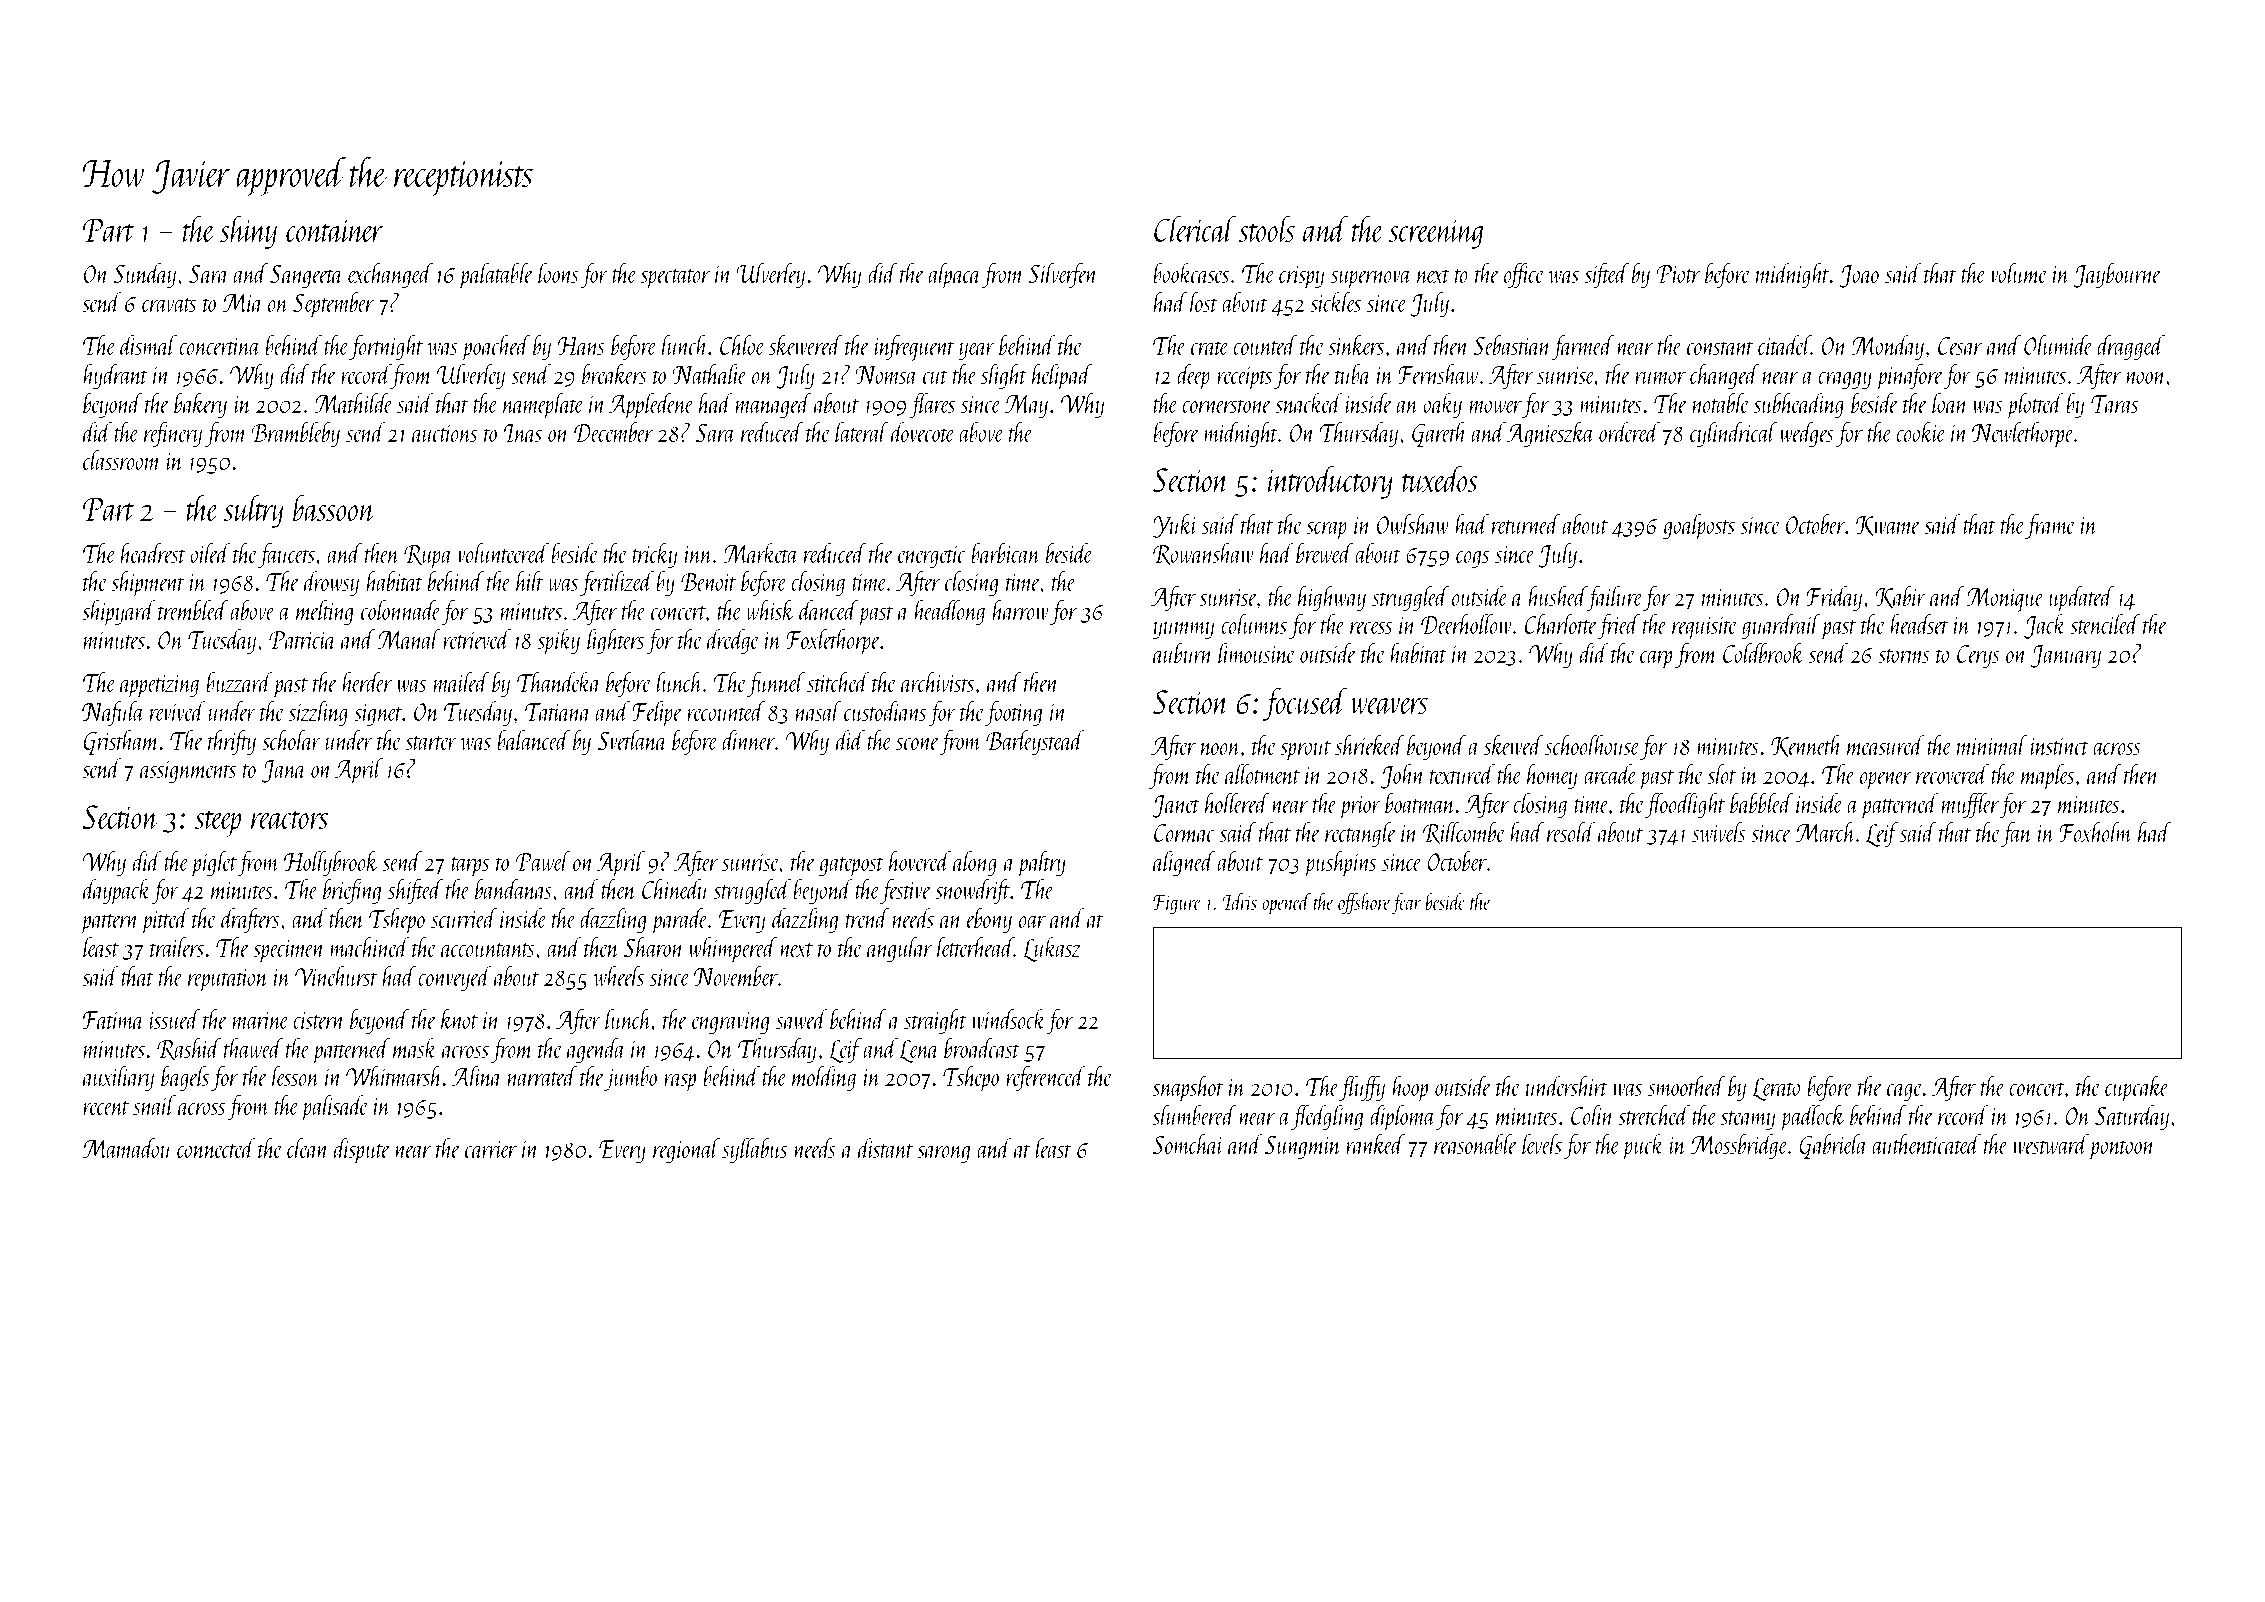 The width and height of the screenshot is (2265, 1602). I want to click on puck, so click(1643, 1147).
